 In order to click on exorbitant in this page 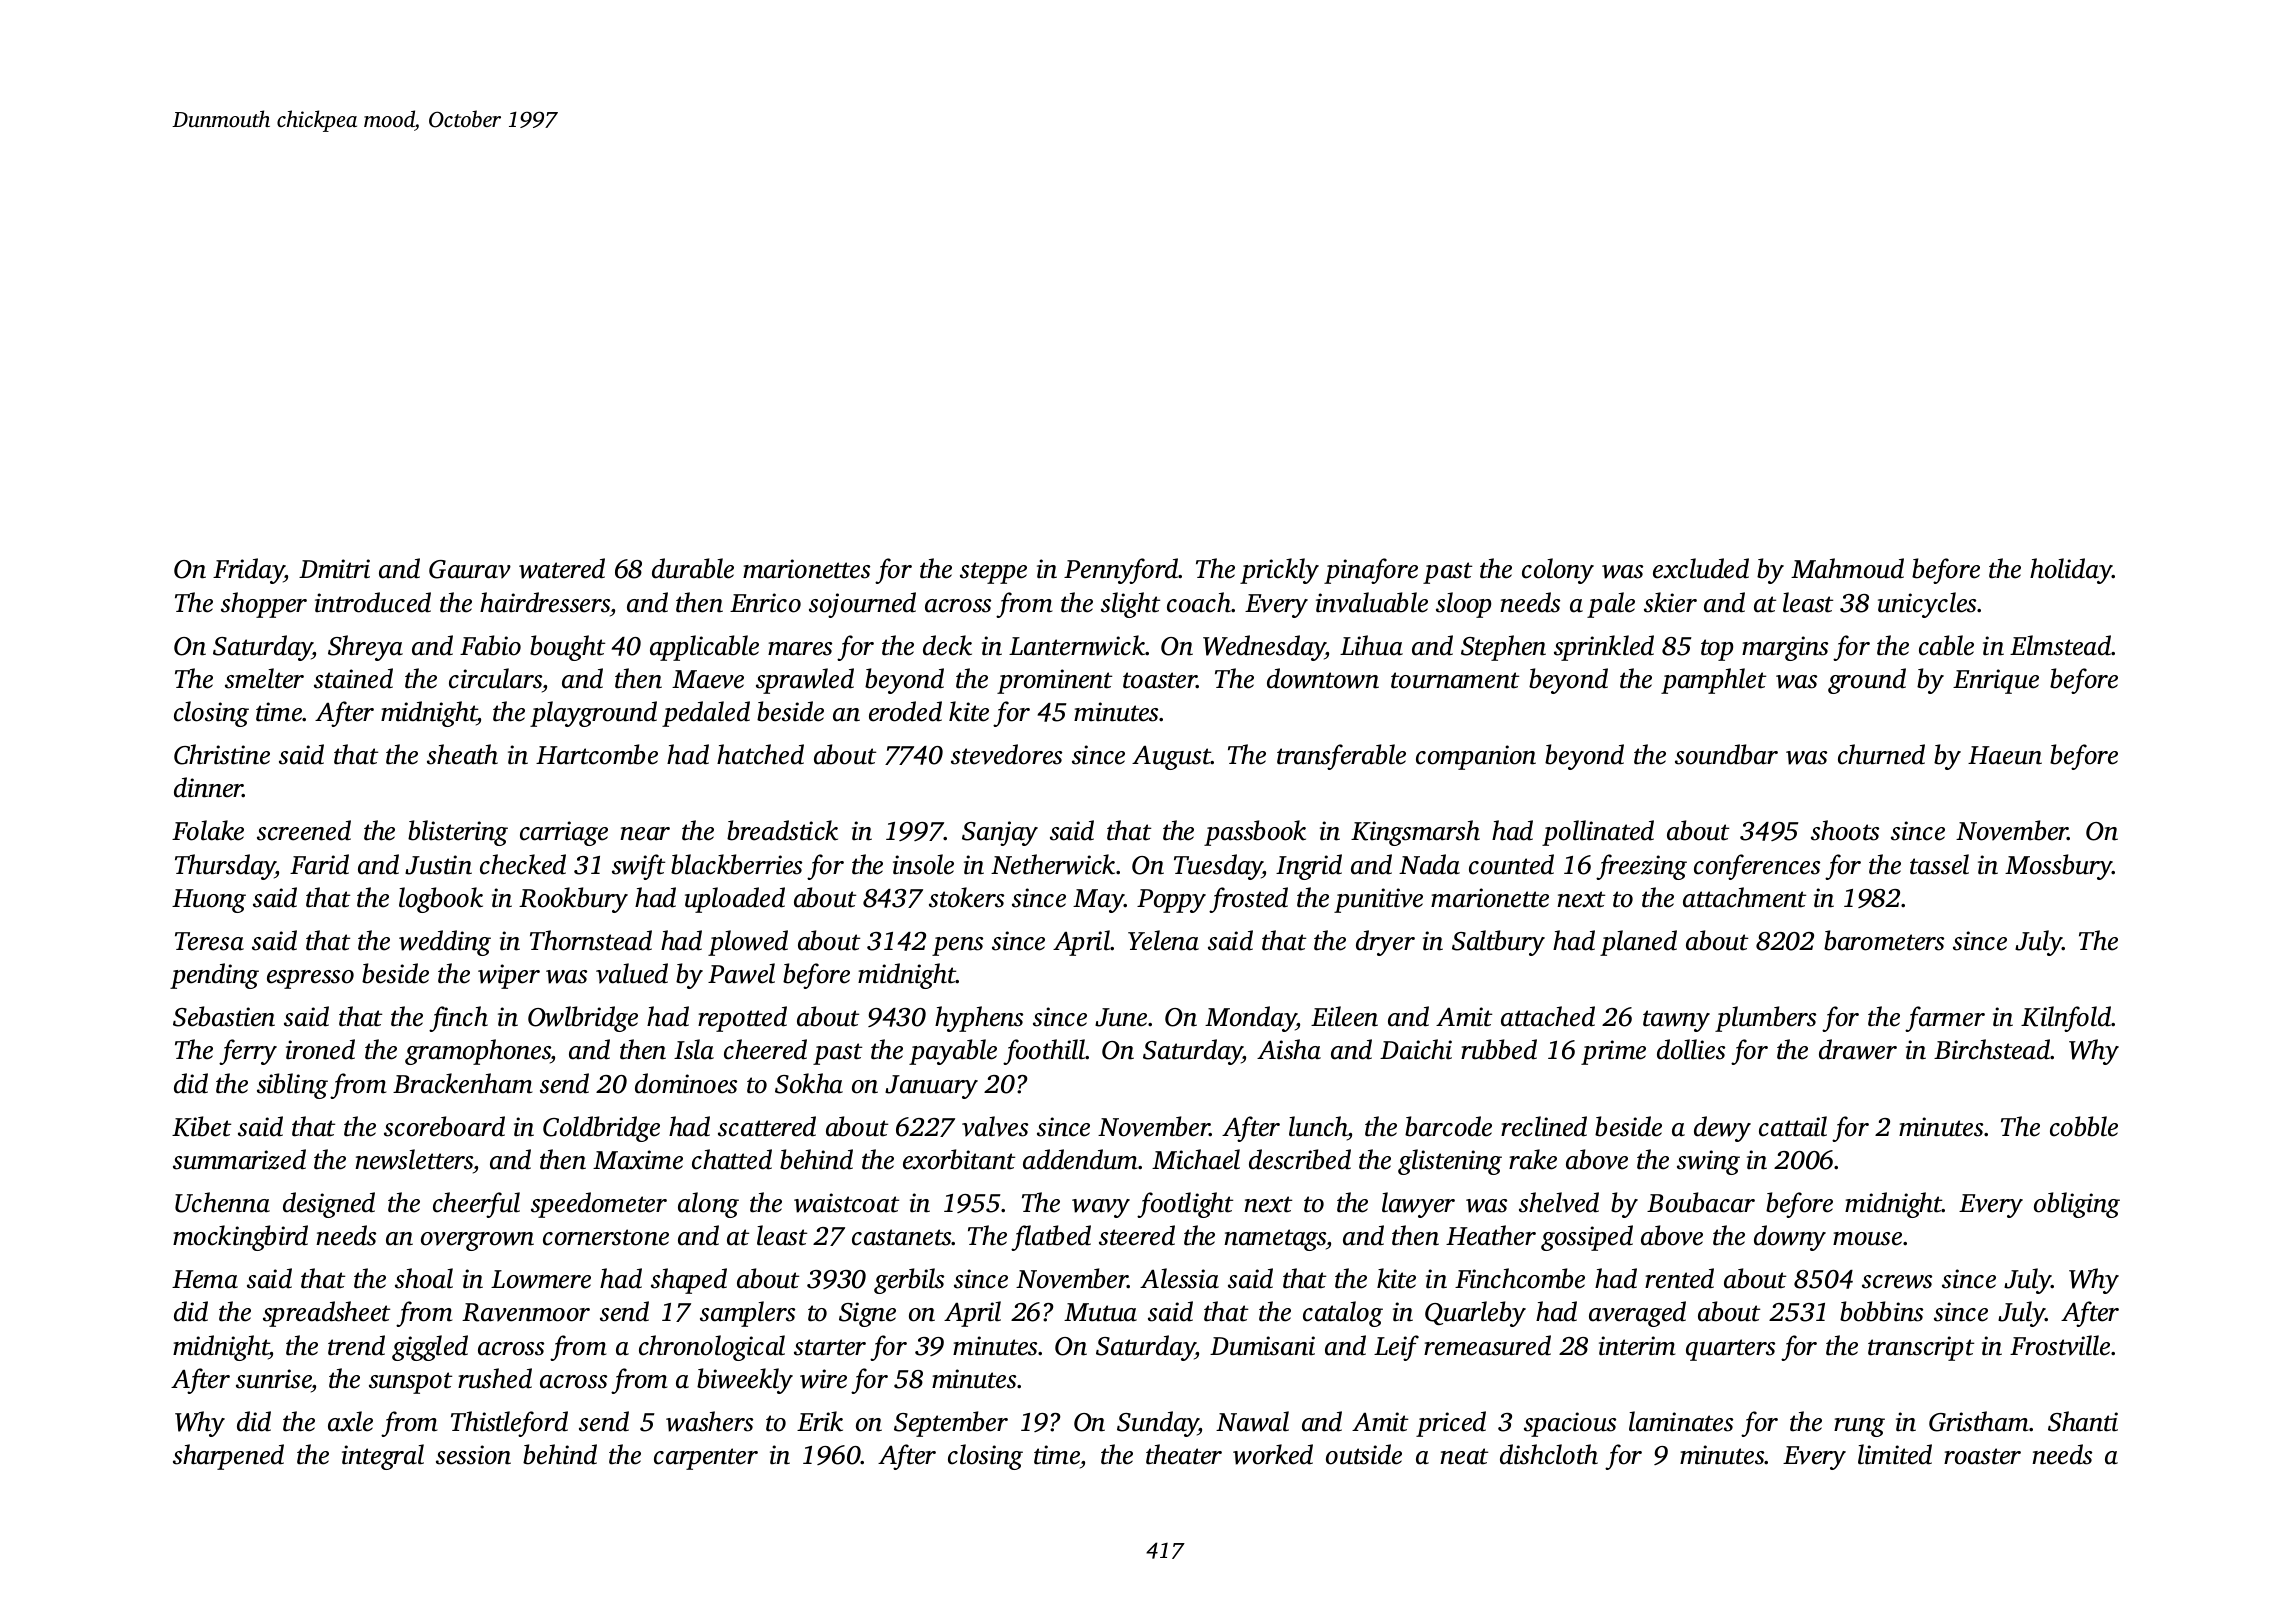, I will do `click(959, 1159)`.
